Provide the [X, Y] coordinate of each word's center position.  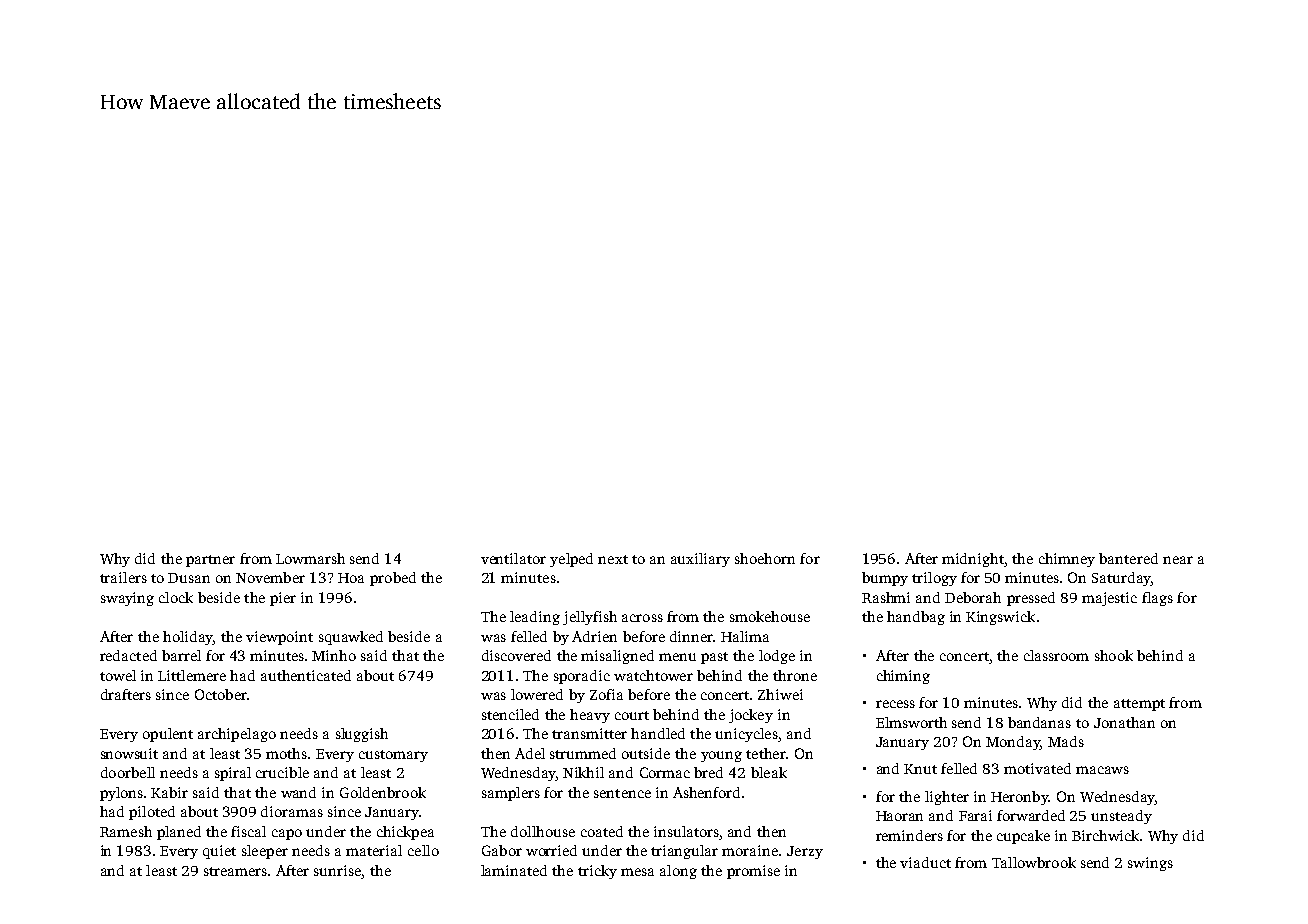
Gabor [502, 850]
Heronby [1019, 798]
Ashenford [706, 792]
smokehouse [770, 616]
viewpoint [279, 638]
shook [1114, 655]
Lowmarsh [310, 558]
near [1178, 560]
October [221, 694]
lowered [537, 694]
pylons [121, 794]
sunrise [337, 870]
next [613, 559]
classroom [1056, 655]
